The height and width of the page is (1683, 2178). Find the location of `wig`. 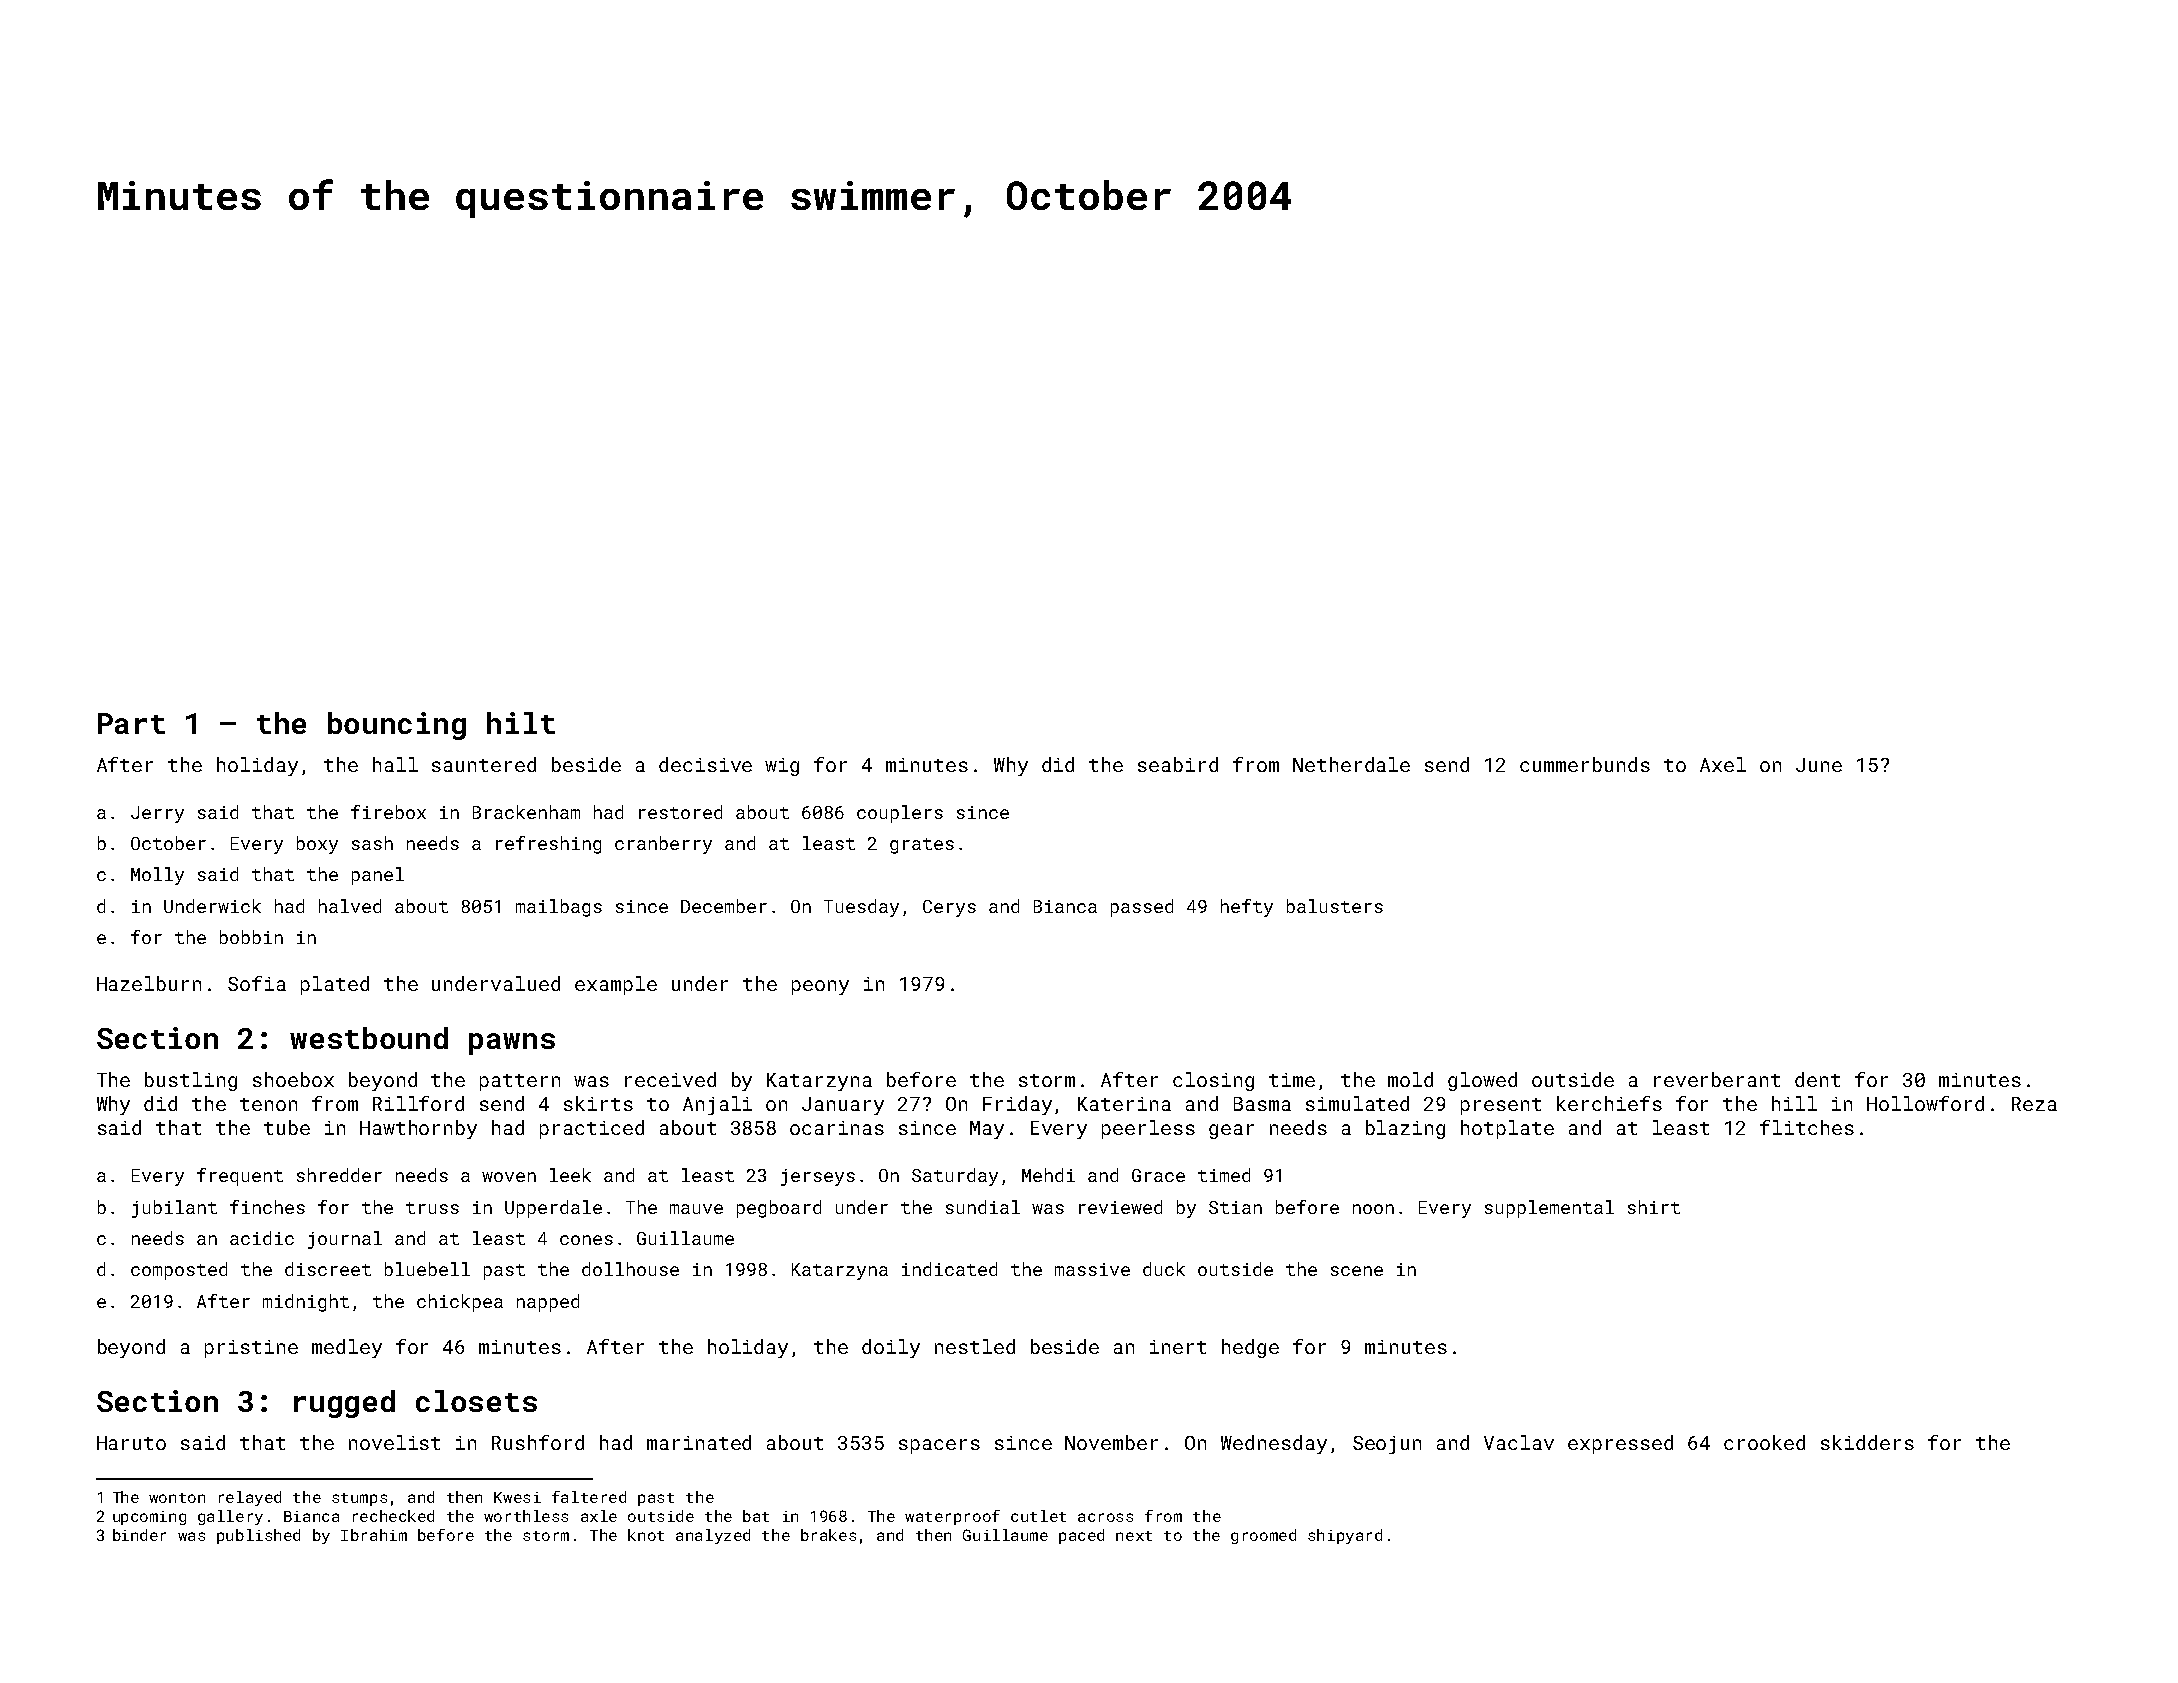

wig is located at coordinates (782, 767).
